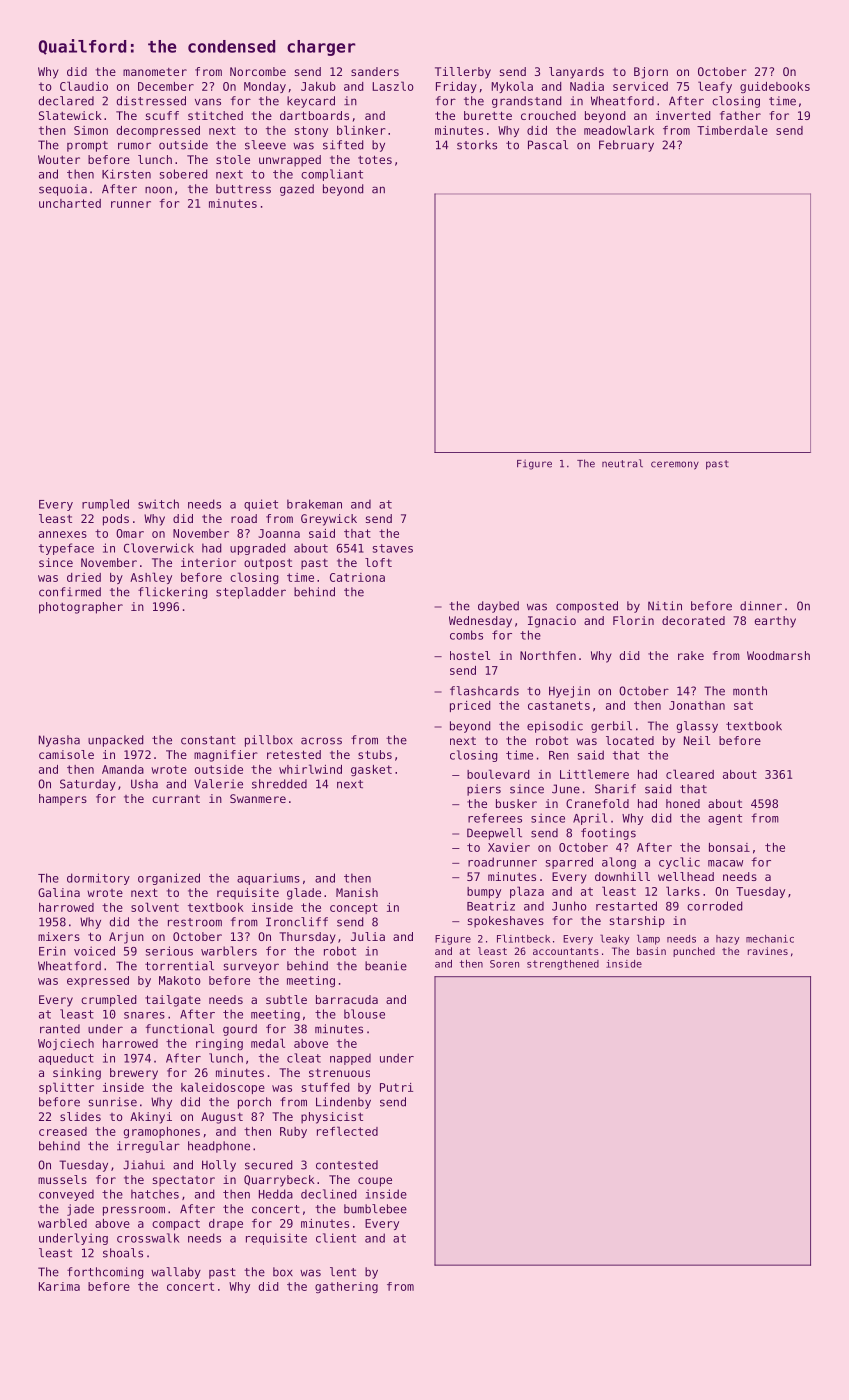 This page has height=1400, width=849. What do you see at coordinates (622, 463) in the page?
I see `neutral` at bounding box center [622, 463].
